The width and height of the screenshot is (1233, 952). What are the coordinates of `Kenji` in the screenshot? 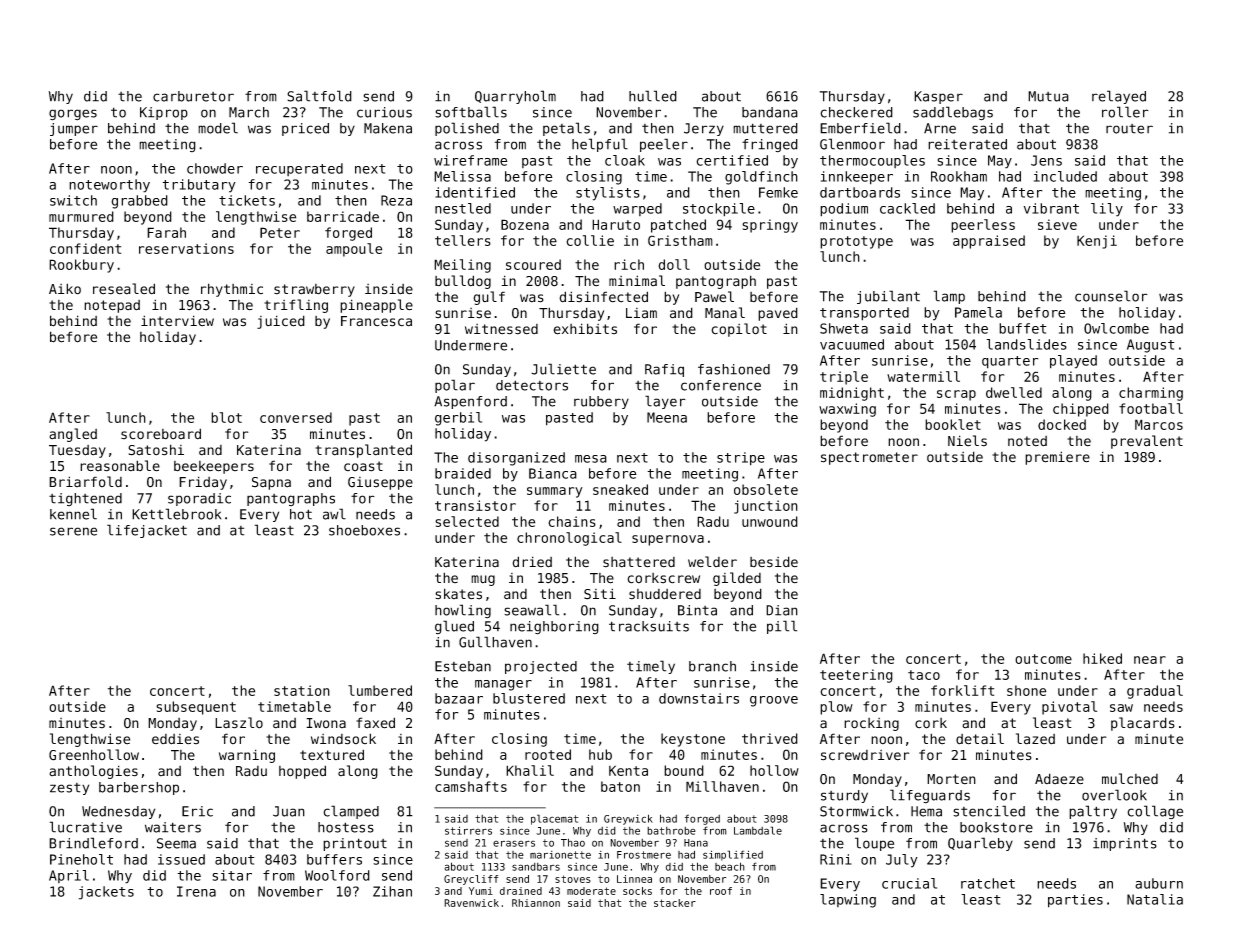 It's located at (1097, 242).
